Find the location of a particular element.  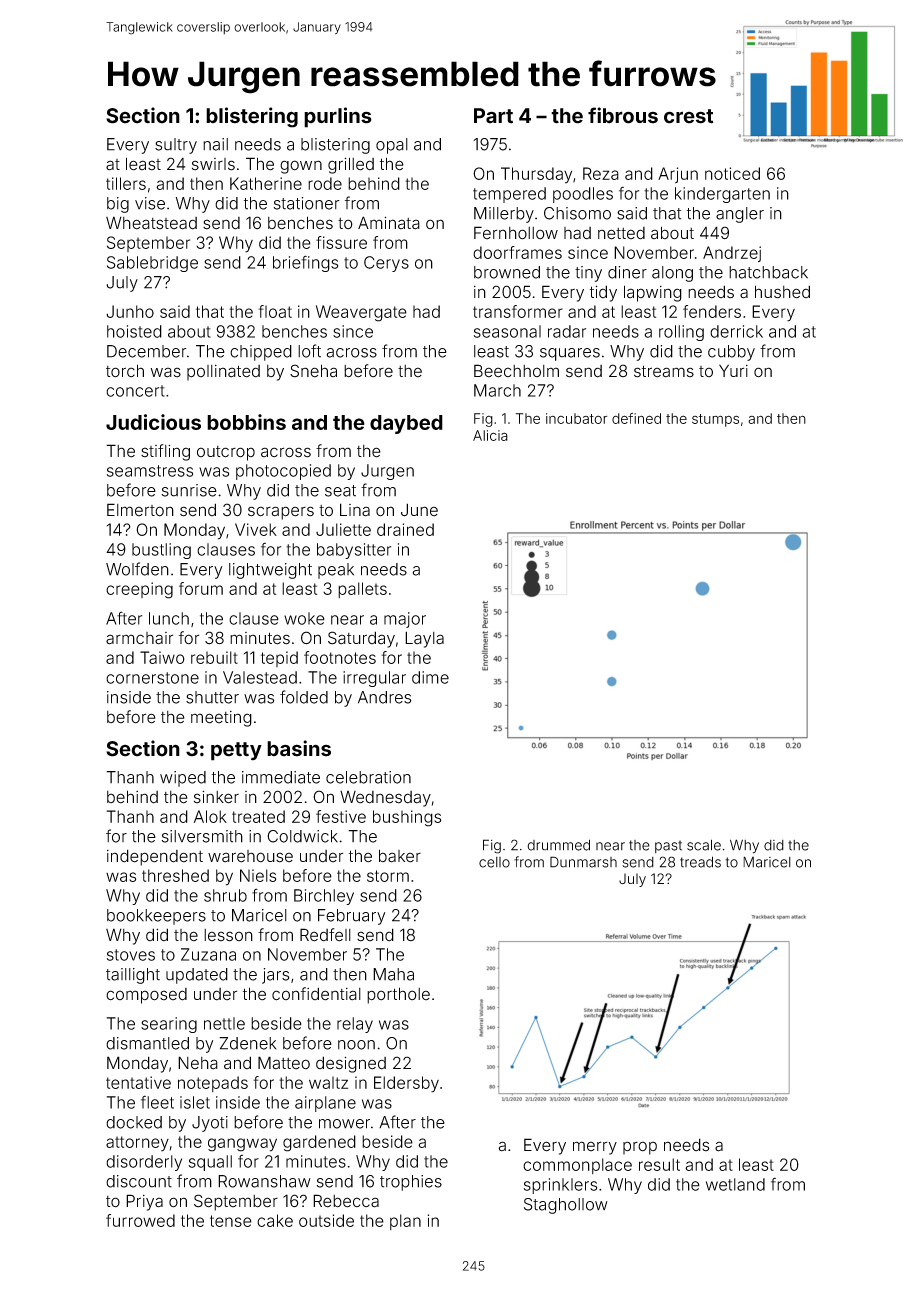

opal is located at coordinates (392, 146).
